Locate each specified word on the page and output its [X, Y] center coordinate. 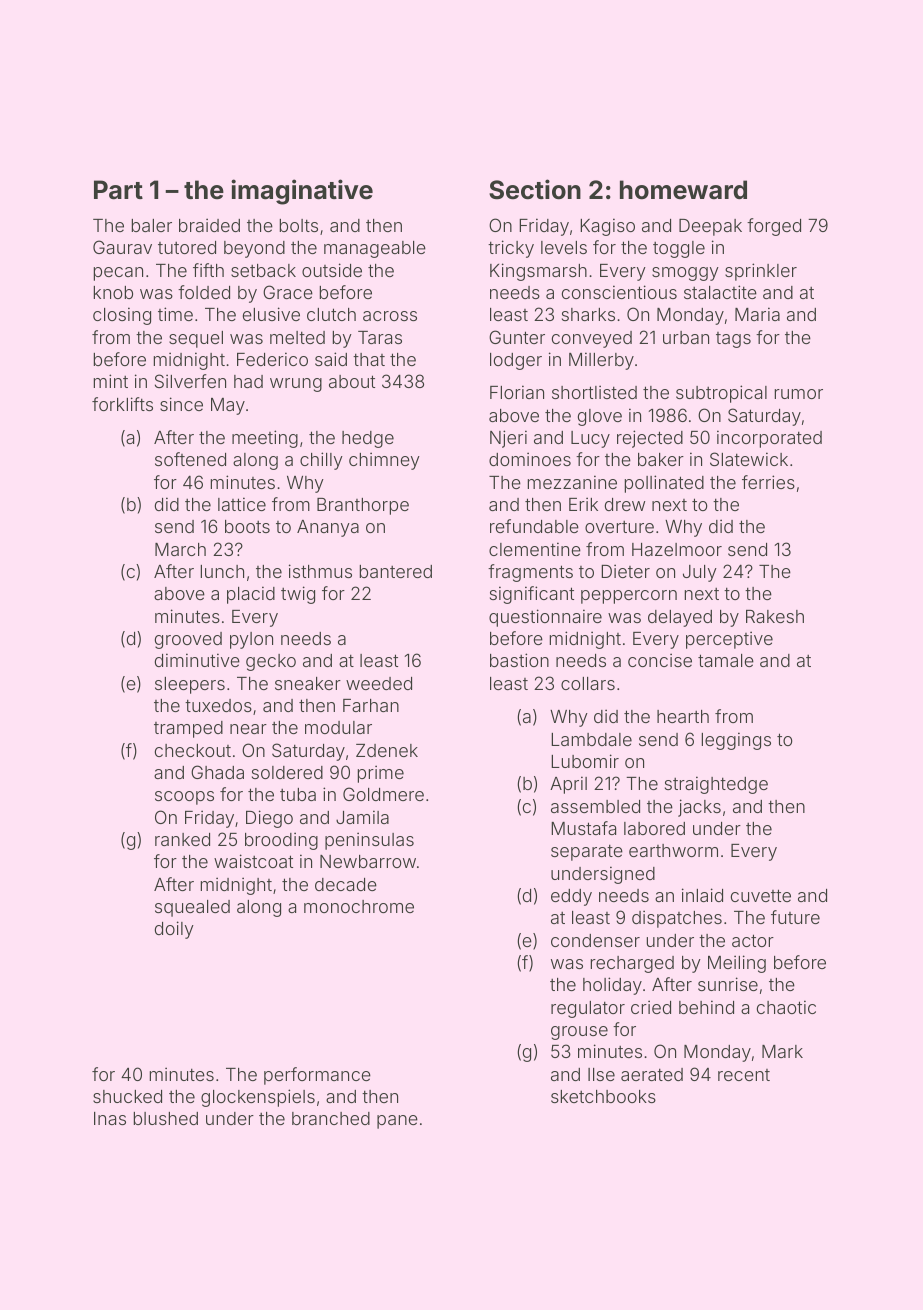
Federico [272, 359]
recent [744, 1075]
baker [661, 459]
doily [174, 930]
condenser [595, 940]
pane [397, 1122]
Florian [517, 392]
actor [753, 940]
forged [774, 227]
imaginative [302, 192]
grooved [188, 640]
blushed [166, 1118]
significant [532, 595]
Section [535, 189]
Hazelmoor [677, 549]
